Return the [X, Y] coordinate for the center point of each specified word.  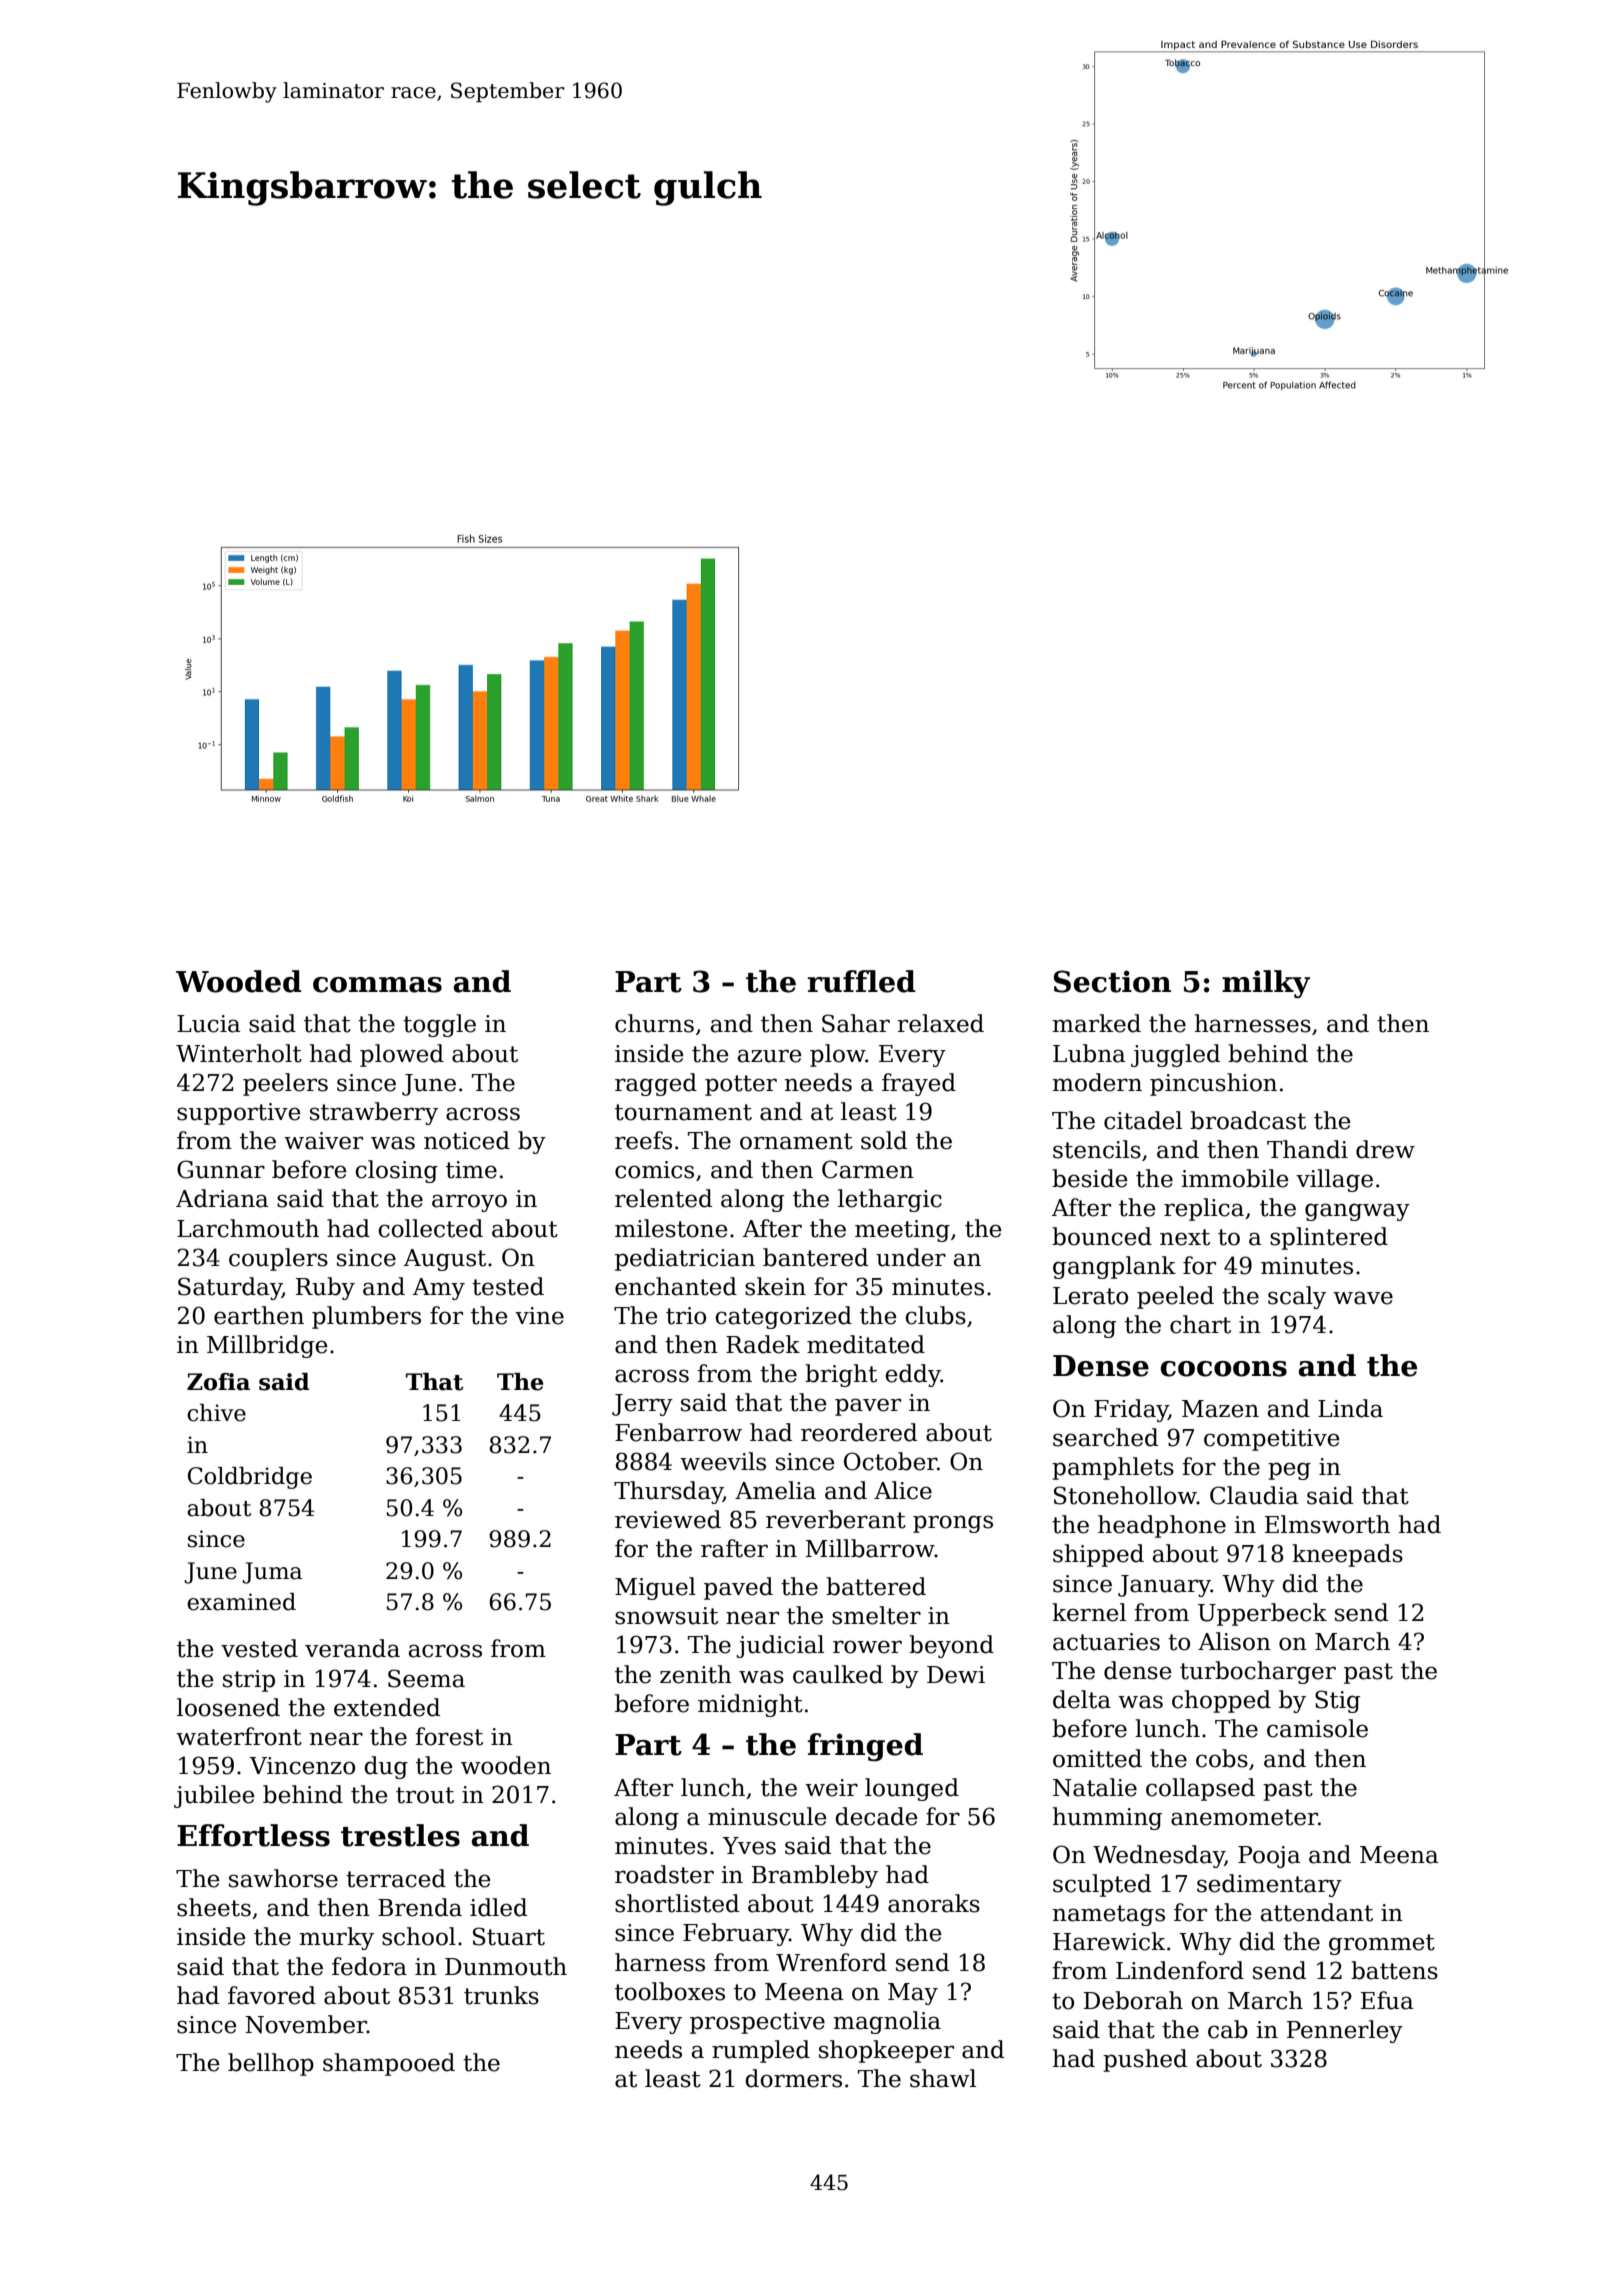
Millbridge [267, 1346]
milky [1266, 984]
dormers [793, 2078]
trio [686, 1316]
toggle [439, 1025]
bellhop [271, 2064]
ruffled [861, 981]
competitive [1272, 1440]
